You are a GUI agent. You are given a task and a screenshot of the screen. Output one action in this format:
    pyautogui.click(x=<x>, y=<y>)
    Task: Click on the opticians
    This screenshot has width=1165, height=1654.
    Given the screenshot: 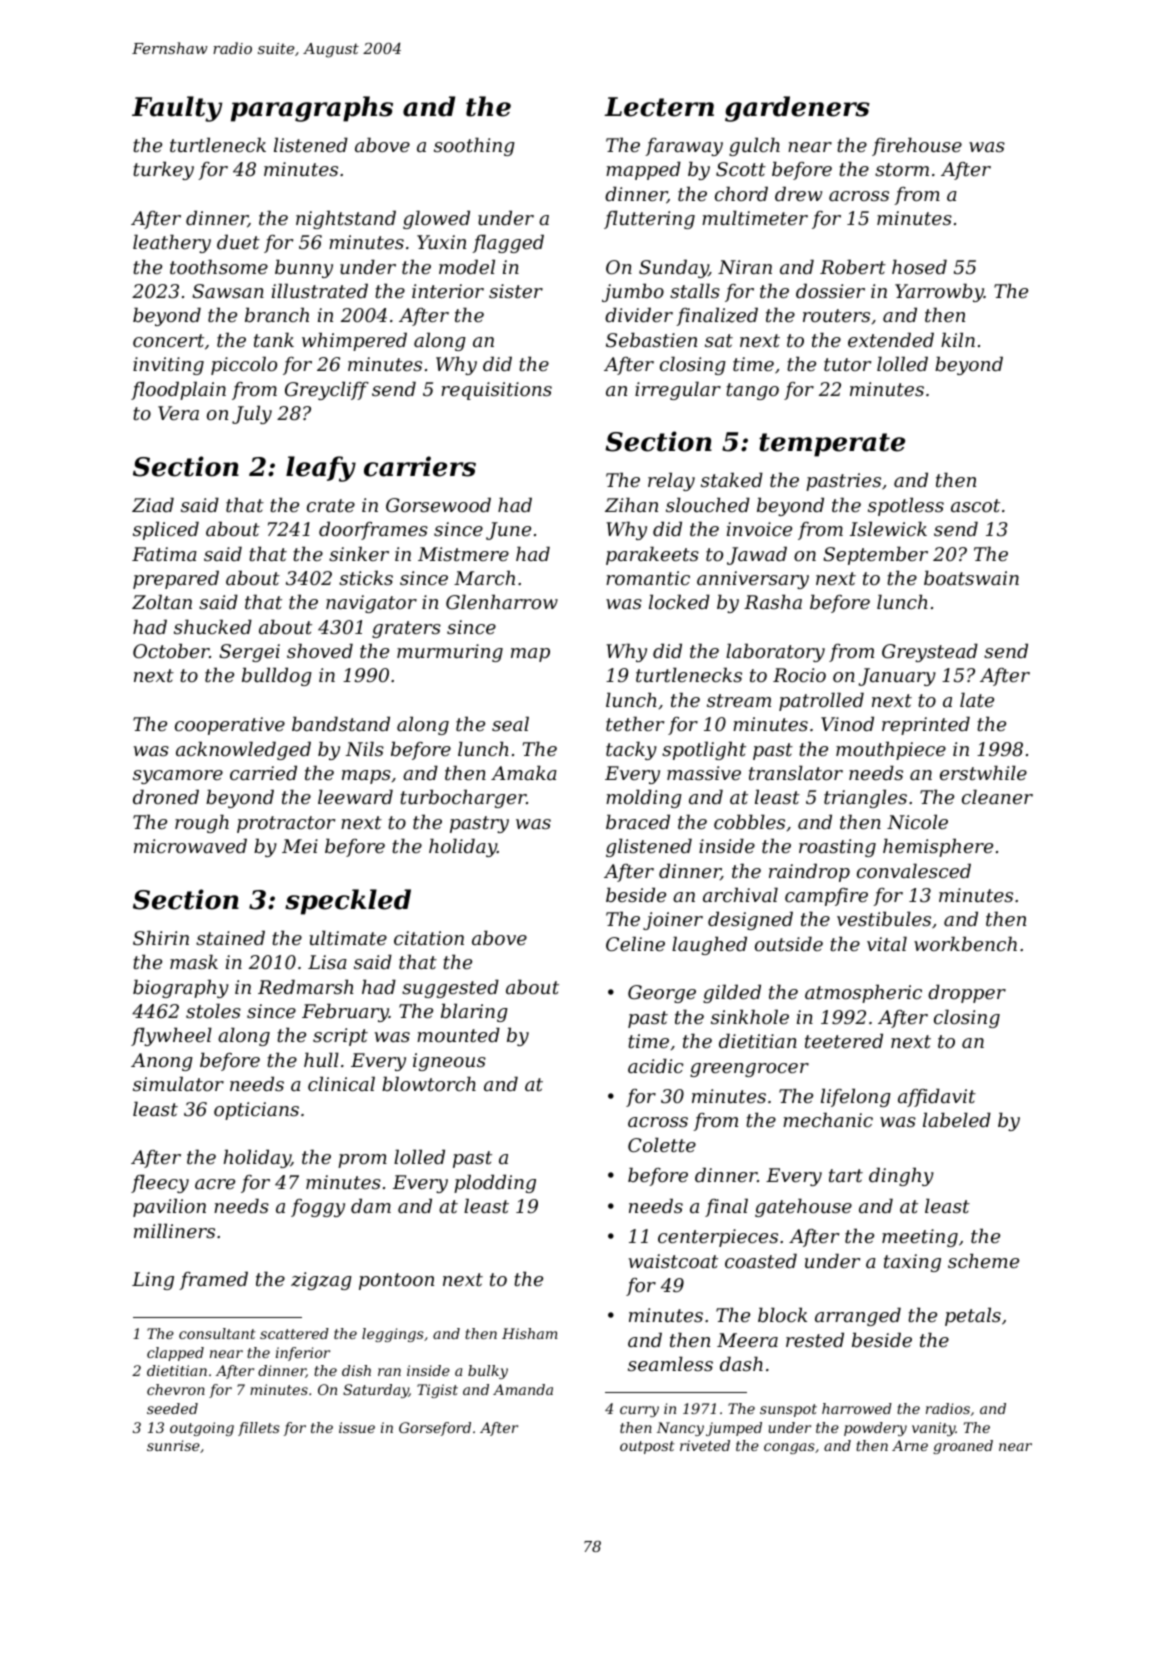 What is the action you would take?
    pyautogui.click(x=256, y=1111)
